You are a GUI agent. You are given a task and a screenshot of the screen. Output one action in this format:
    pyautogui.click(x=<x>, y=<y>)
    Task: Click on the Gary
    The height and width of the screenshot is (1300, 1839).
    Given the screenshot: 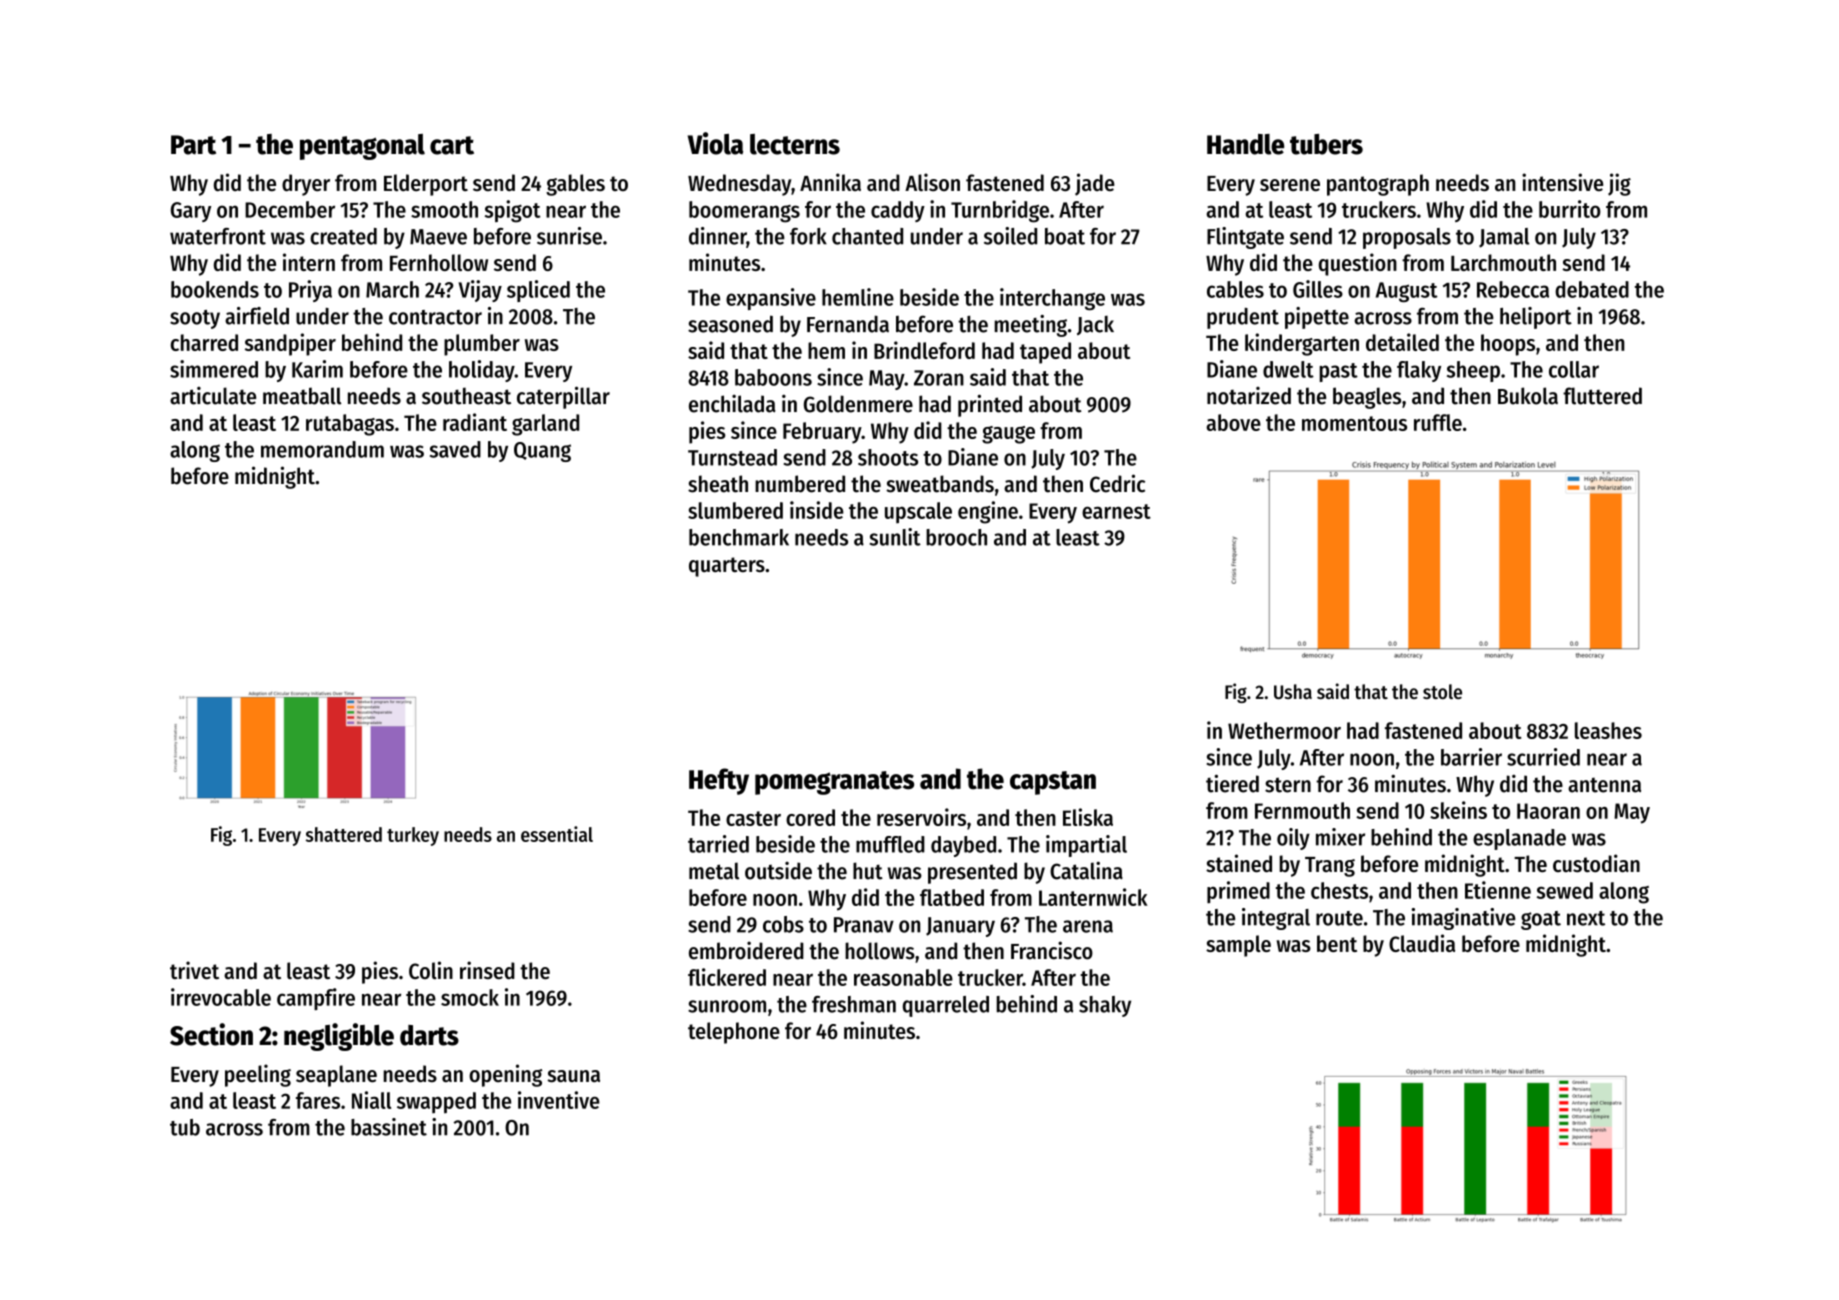 What is the action you would take?
    pyautogui.click(x=191, y=212)
